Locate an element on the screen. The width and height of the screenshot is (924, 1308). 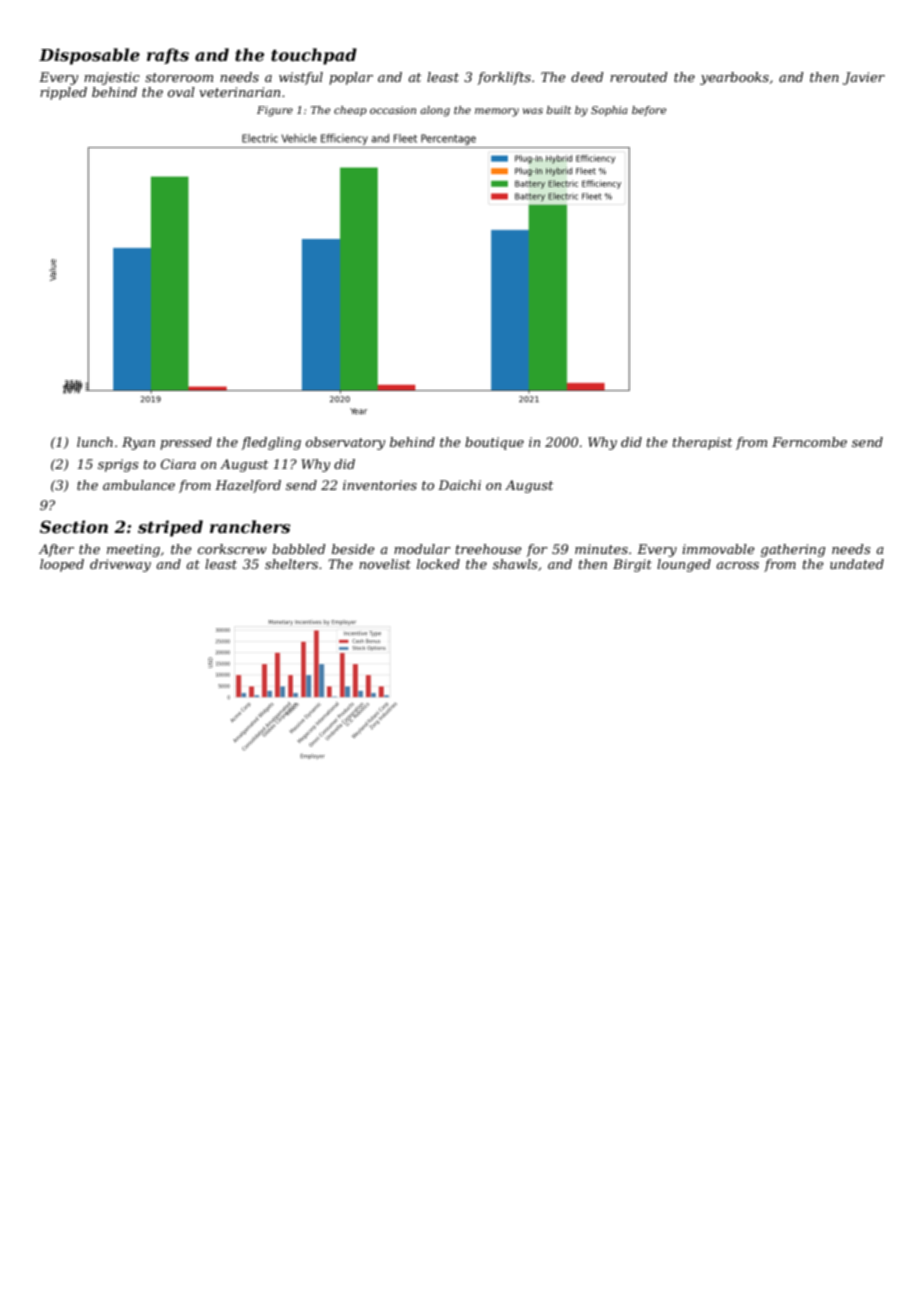
Javier is located at coordinates (864, 78).
